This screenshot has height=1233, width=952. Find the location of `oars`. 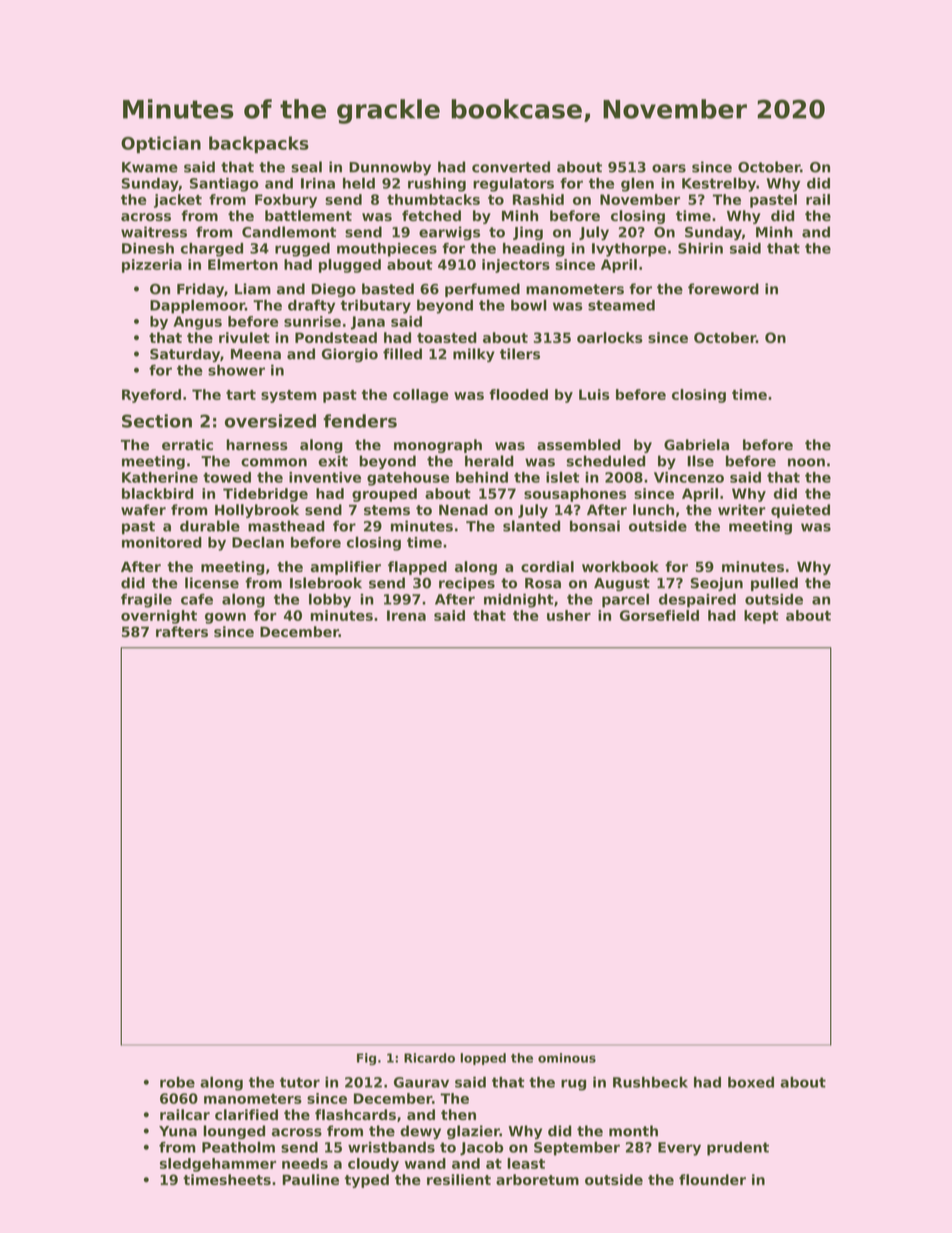

oars is located at coordinates (669, 168).
